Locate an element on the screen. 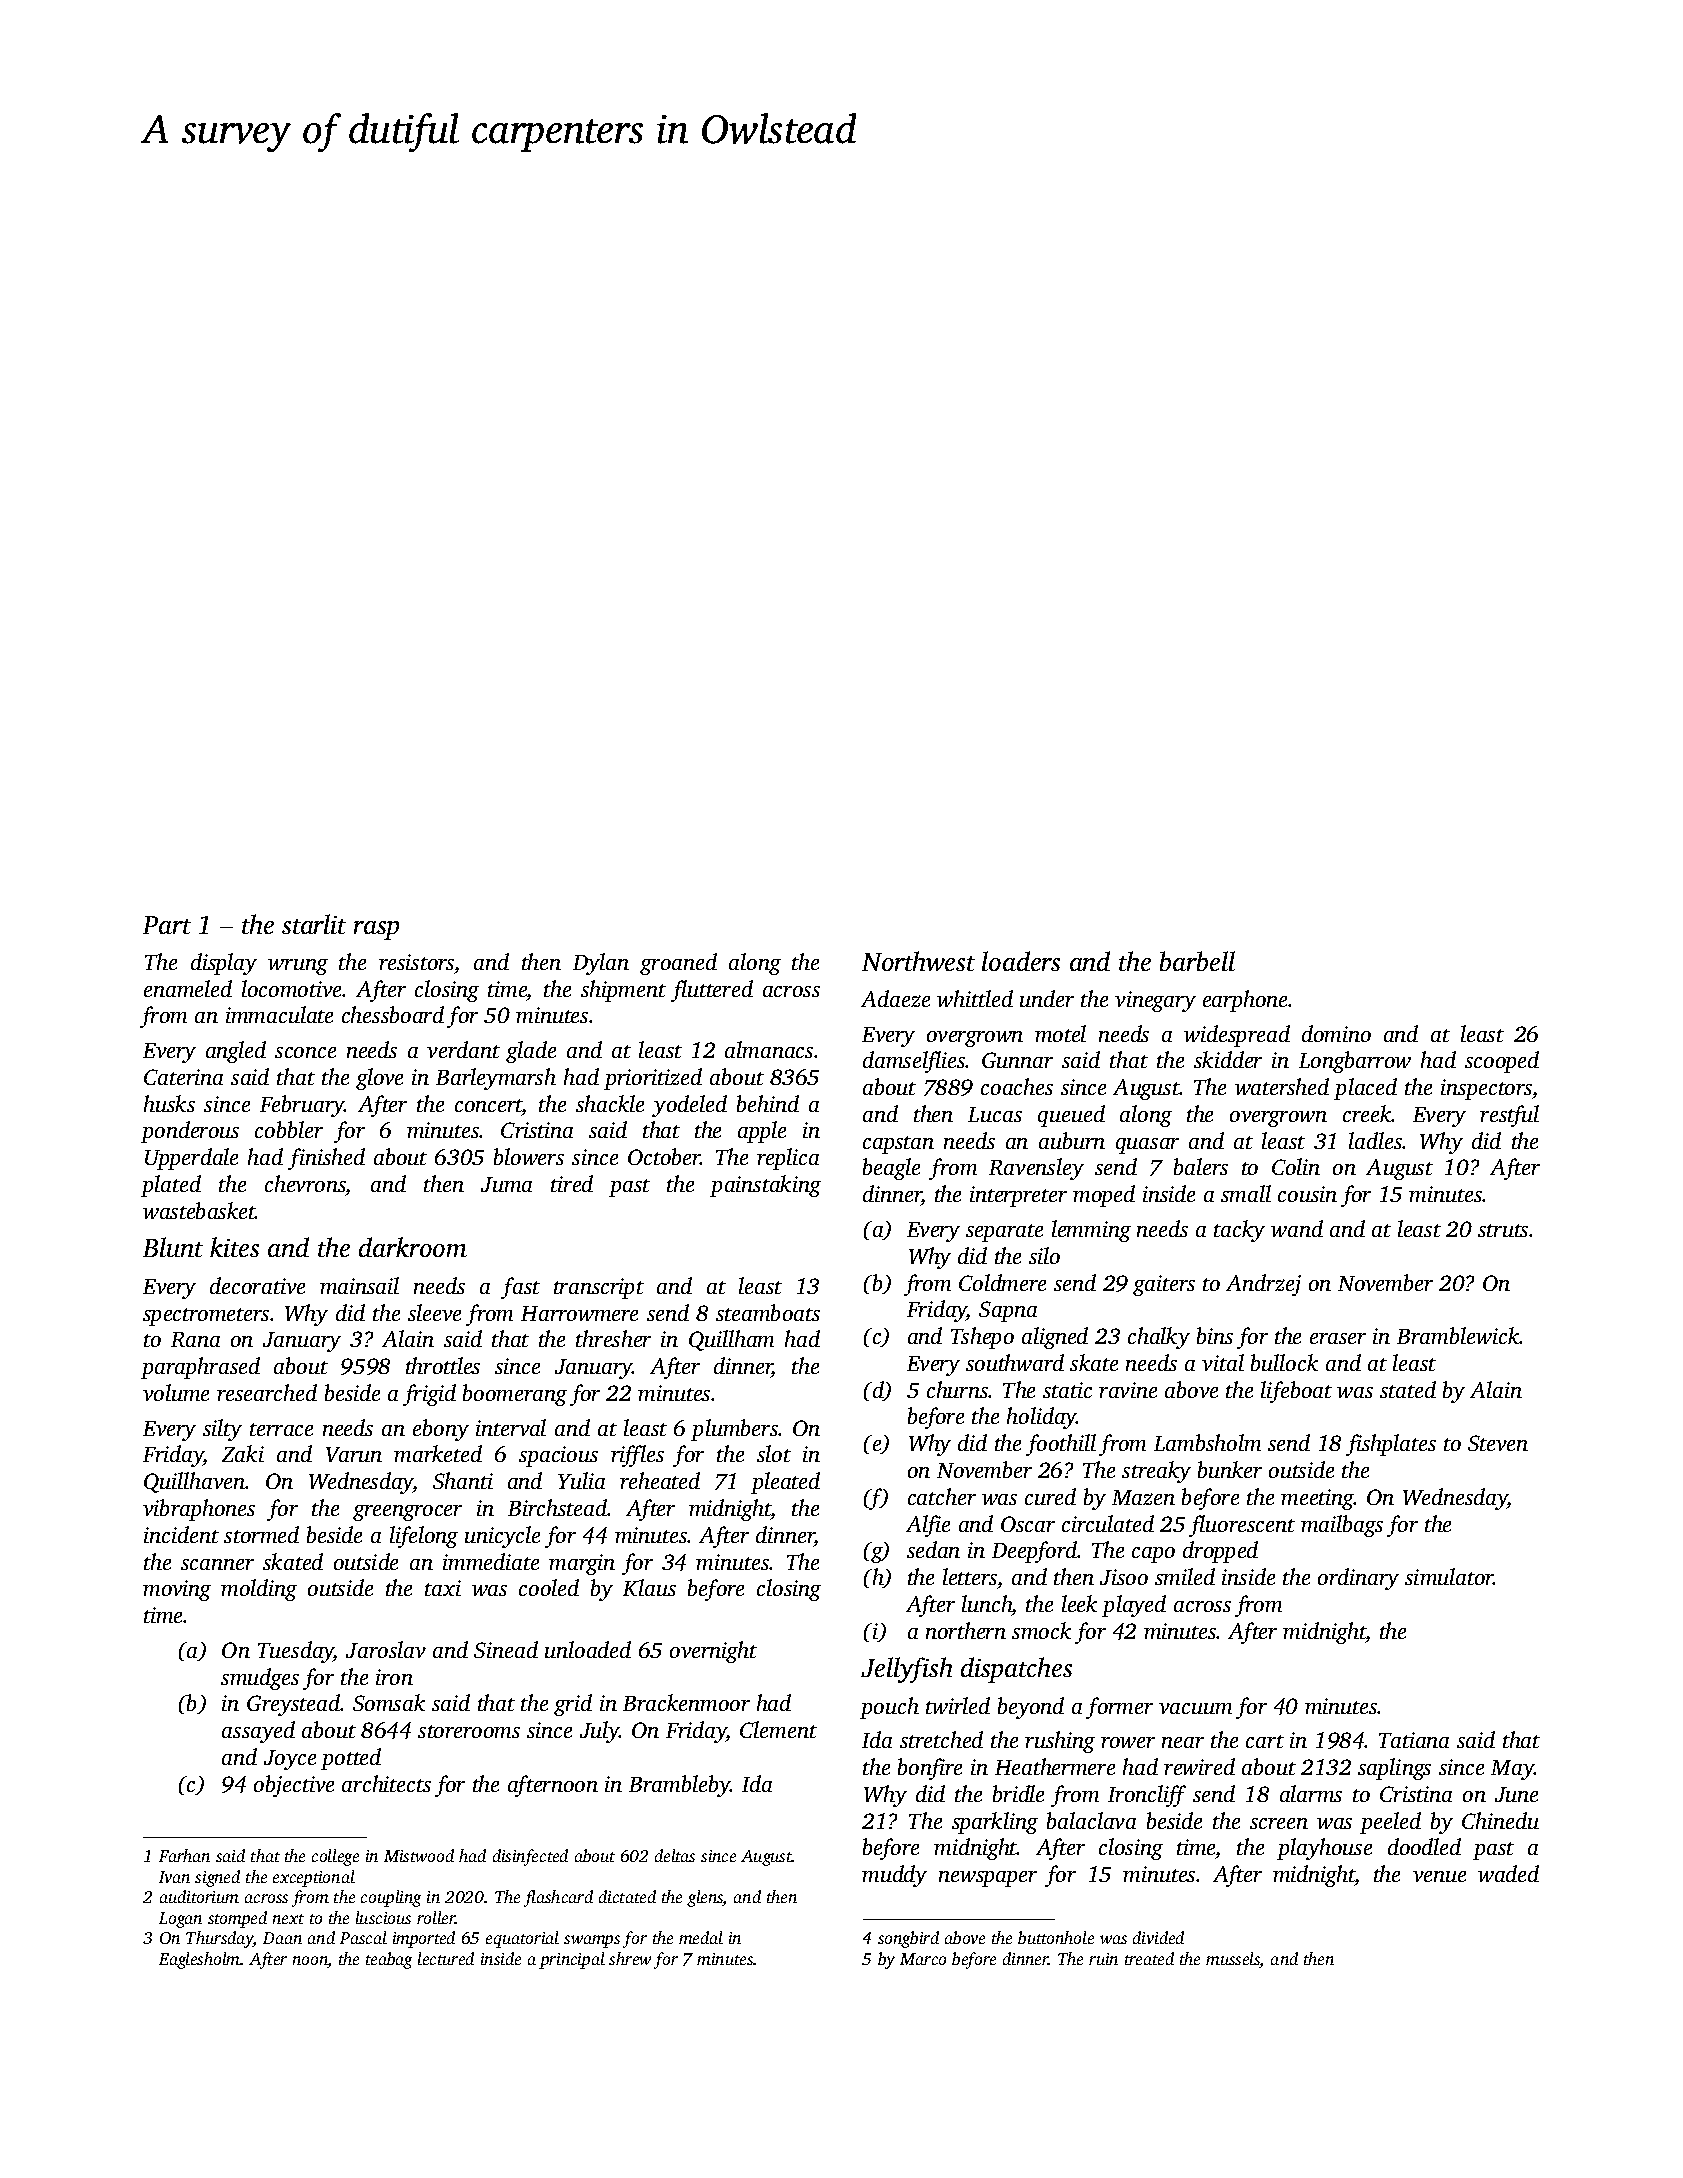 Image resolution: width=1683 pixels, height=2178 pixels. Part is located at coordinates (167, 925).
